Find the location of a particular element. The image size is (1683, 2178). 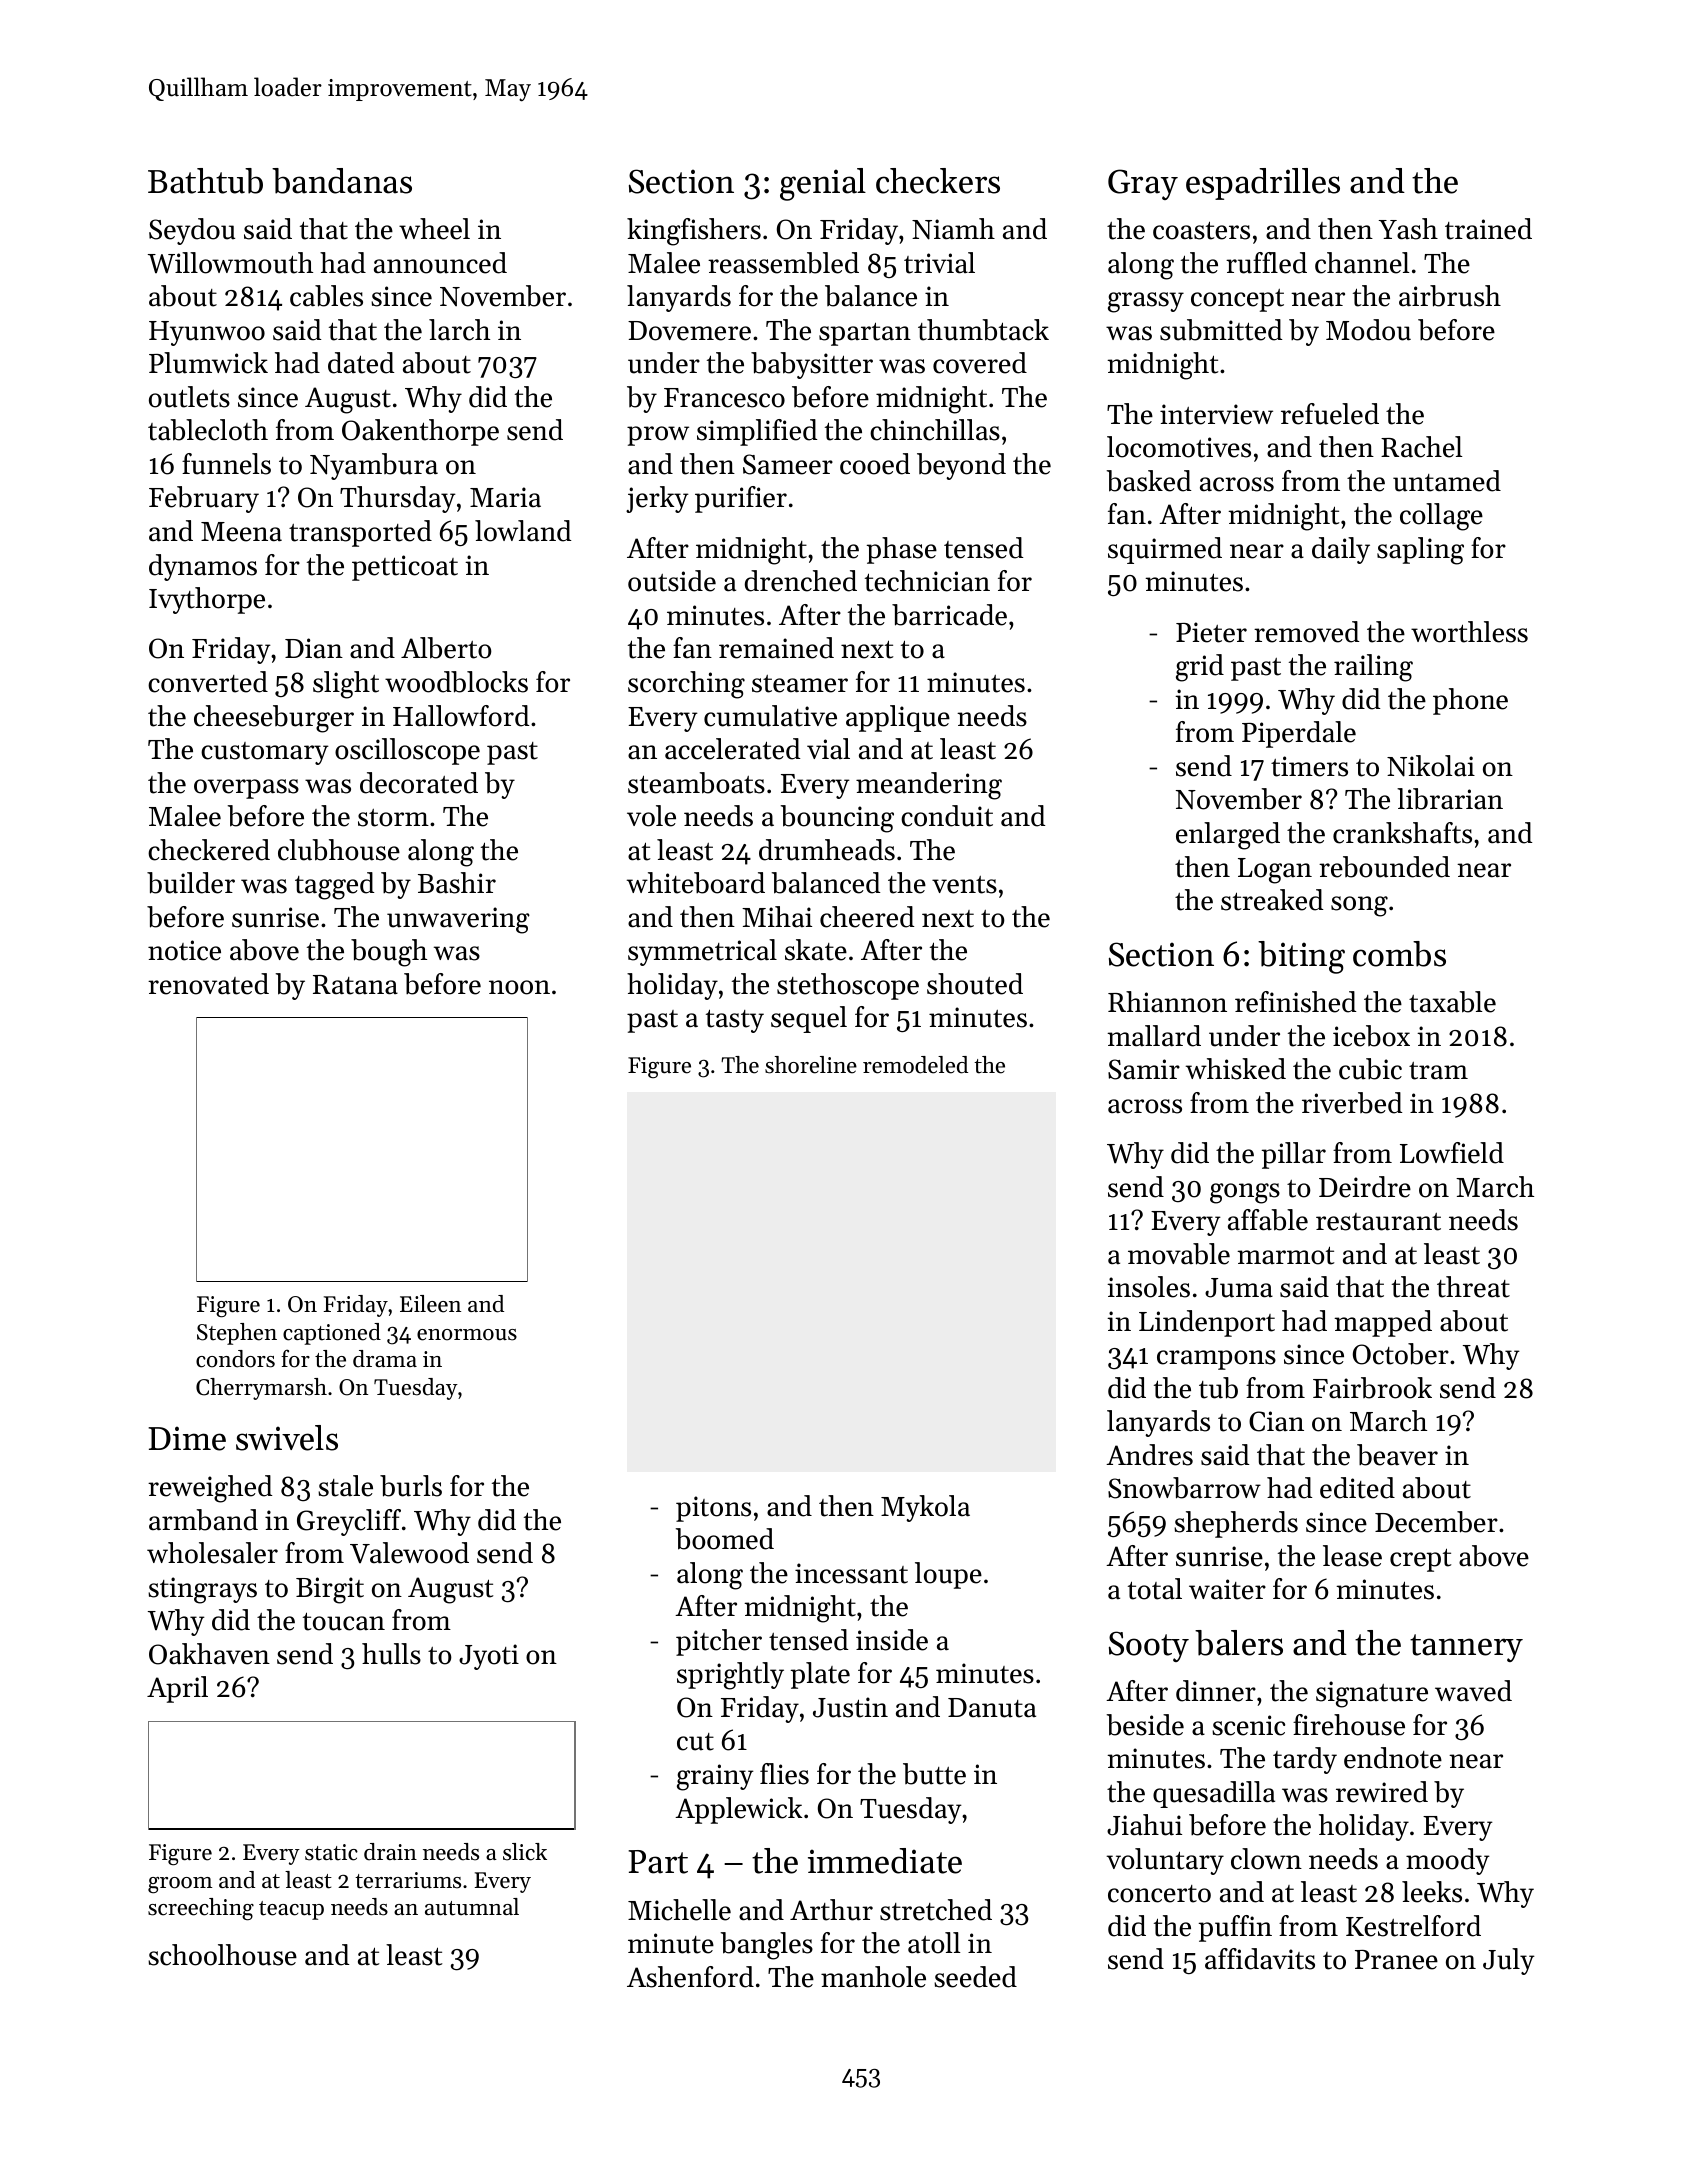

Hyunwoo is located at coordinates (207, 333).
